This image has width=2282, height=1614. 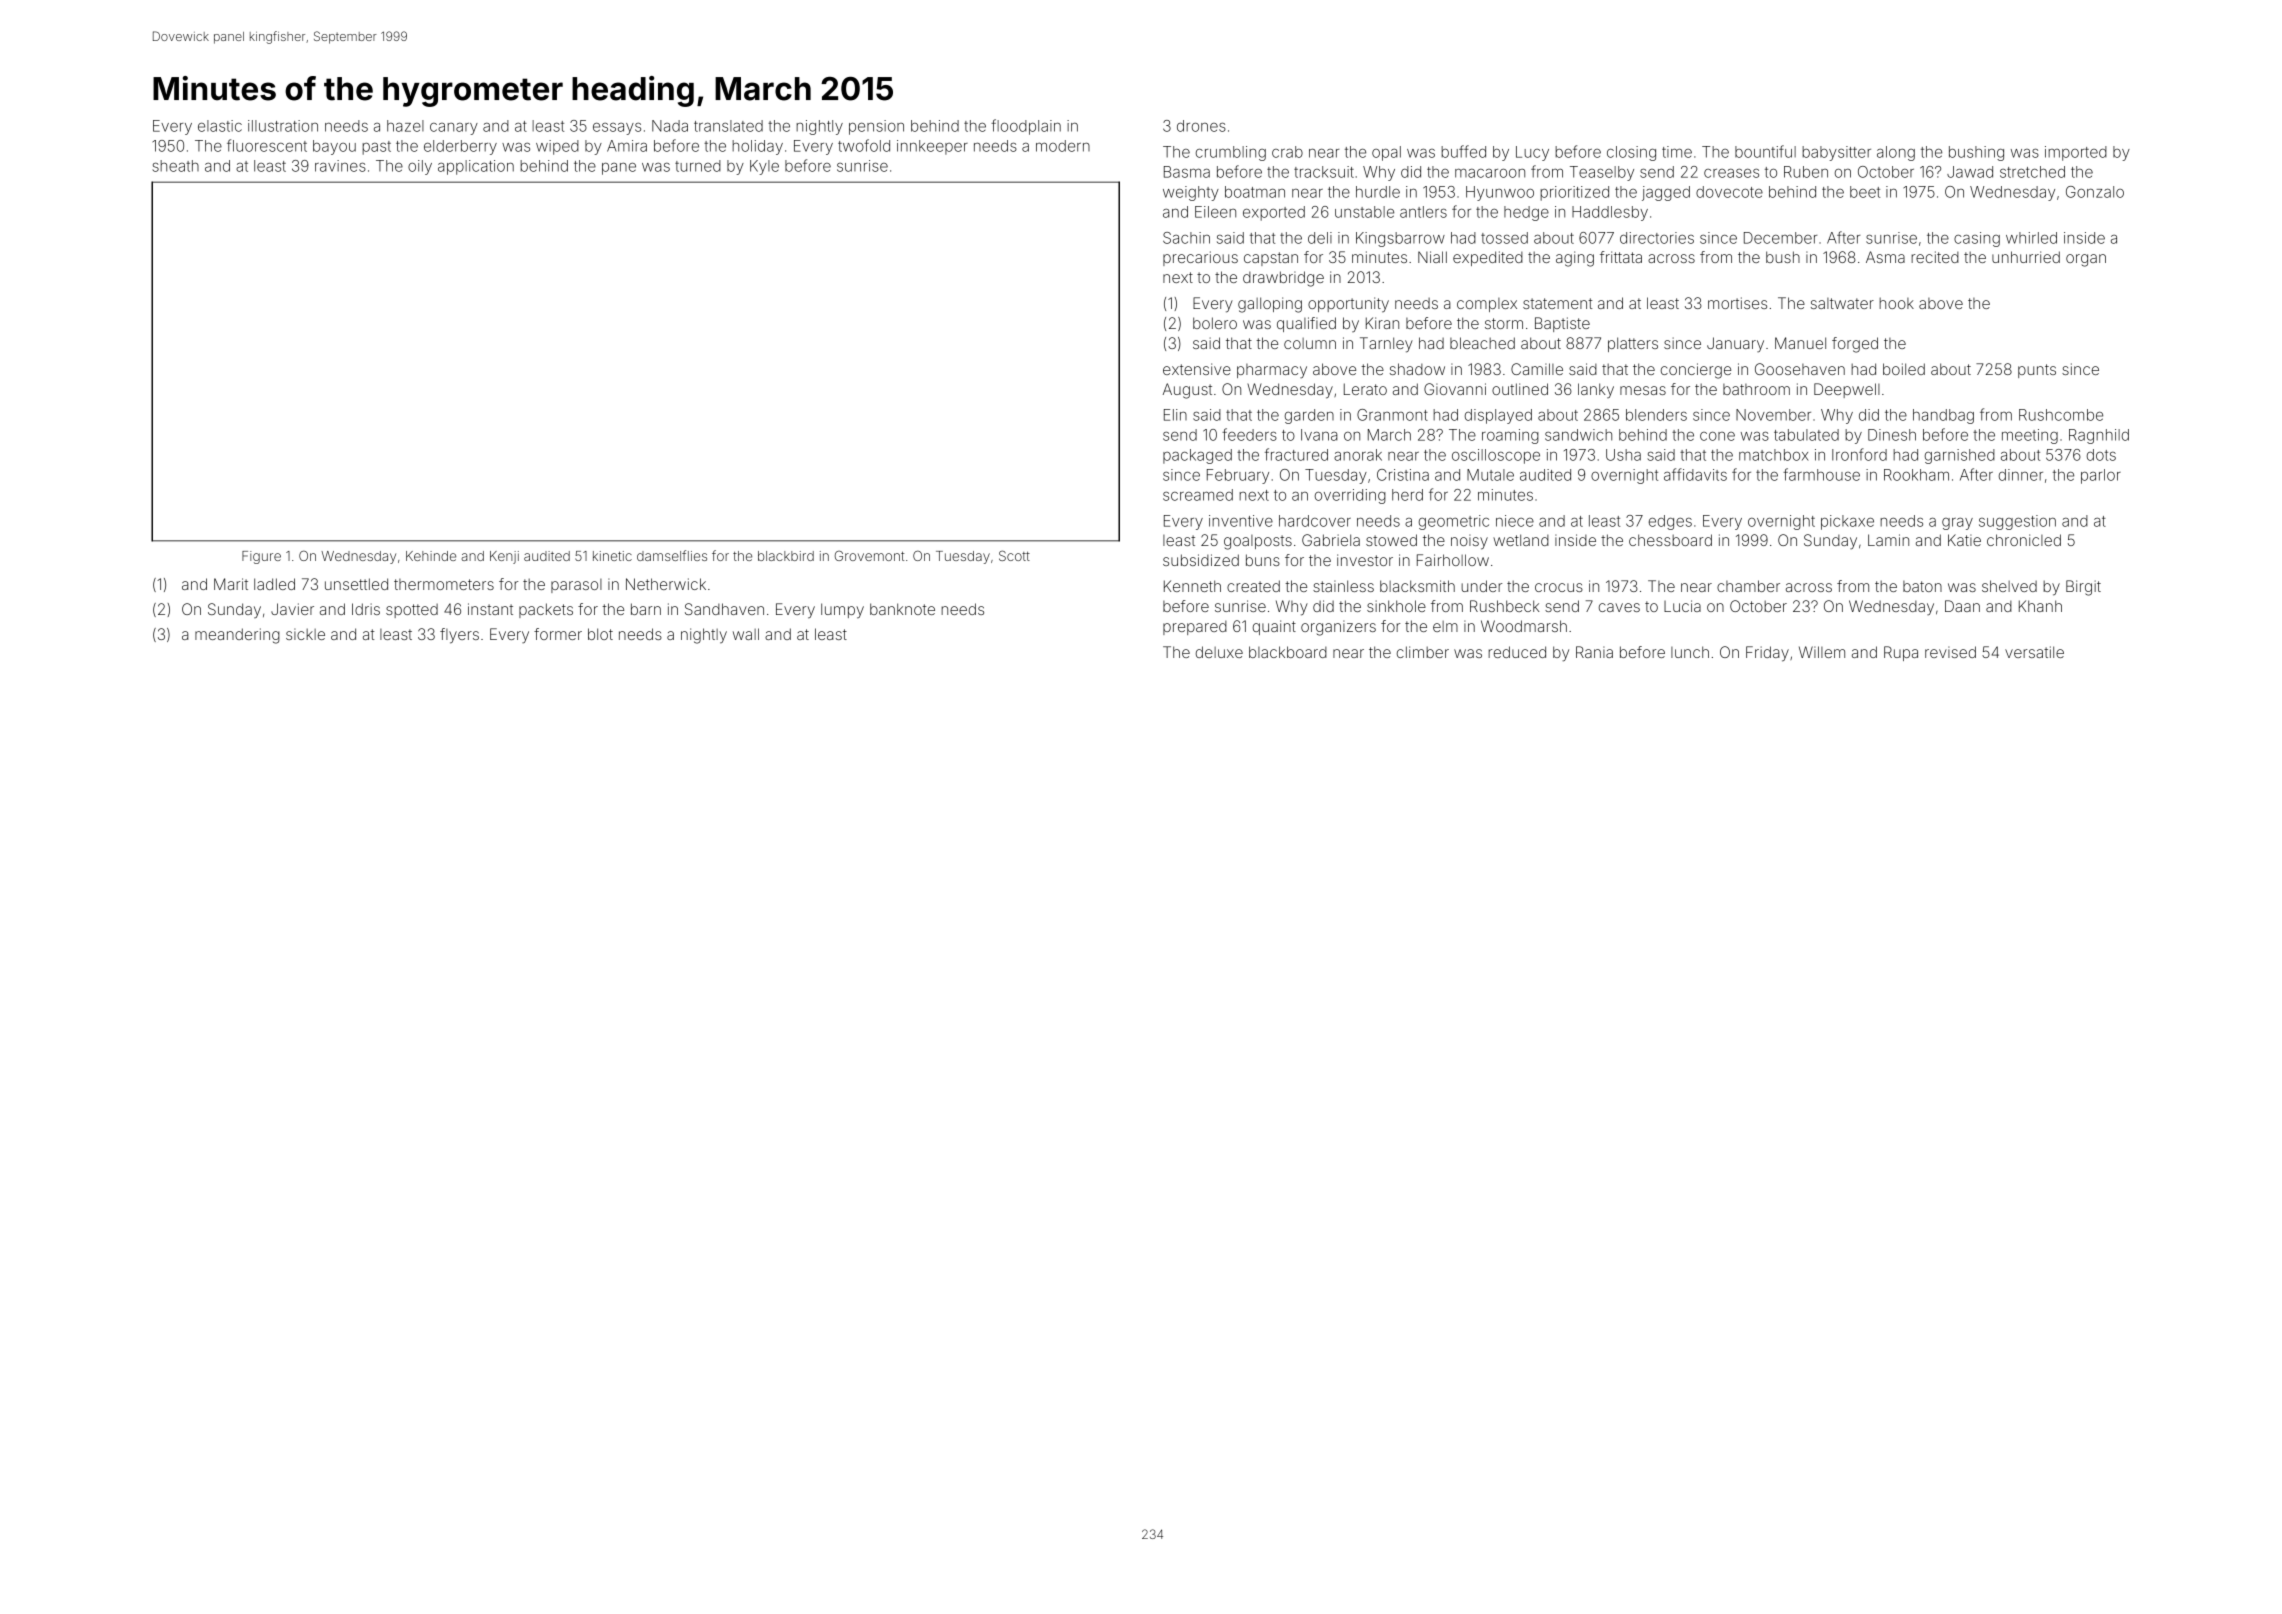 I want to click on turned, so click(x=698, y=166).
